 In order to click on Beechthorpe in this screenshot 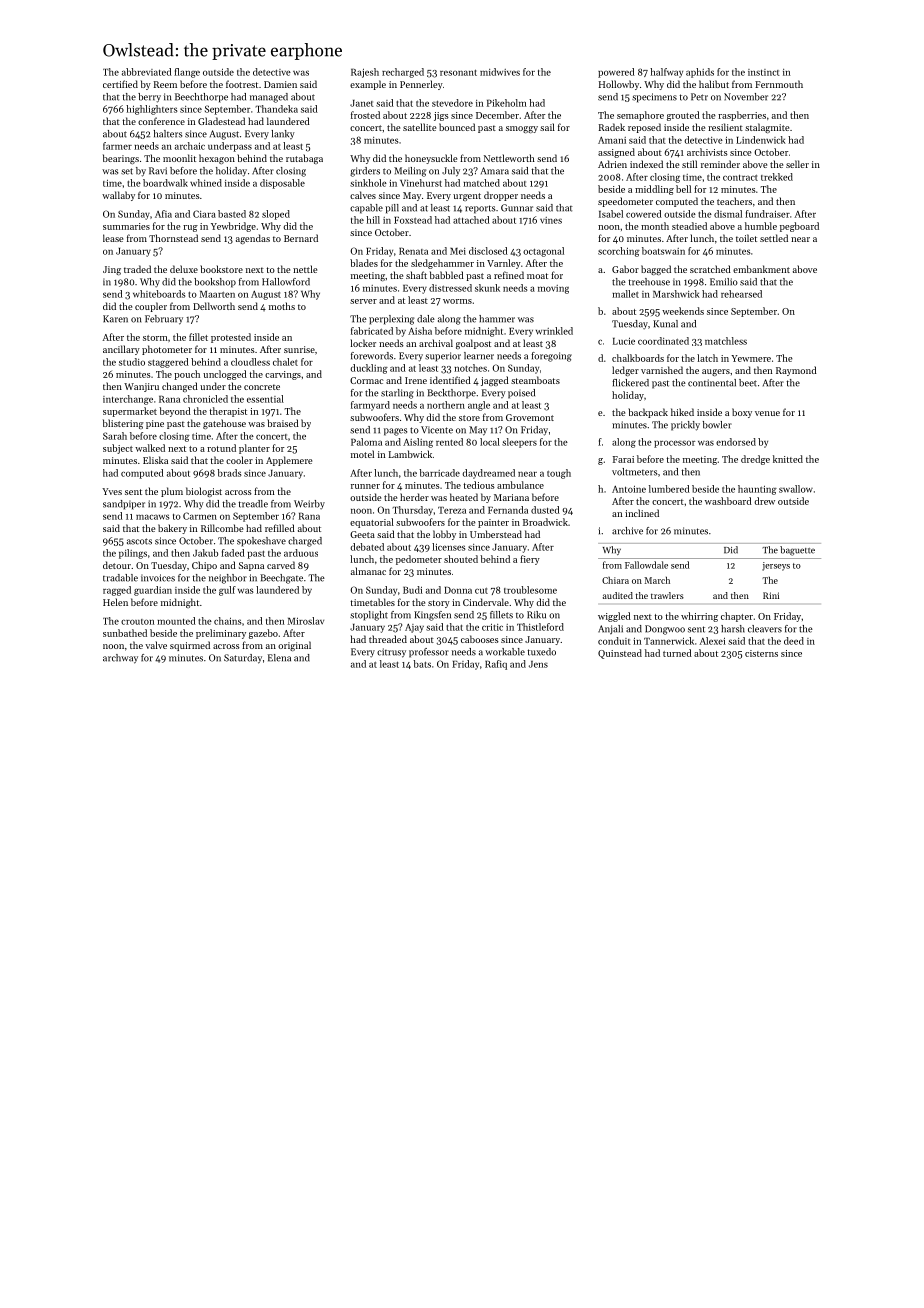, I will do `click(201, 98)`.
